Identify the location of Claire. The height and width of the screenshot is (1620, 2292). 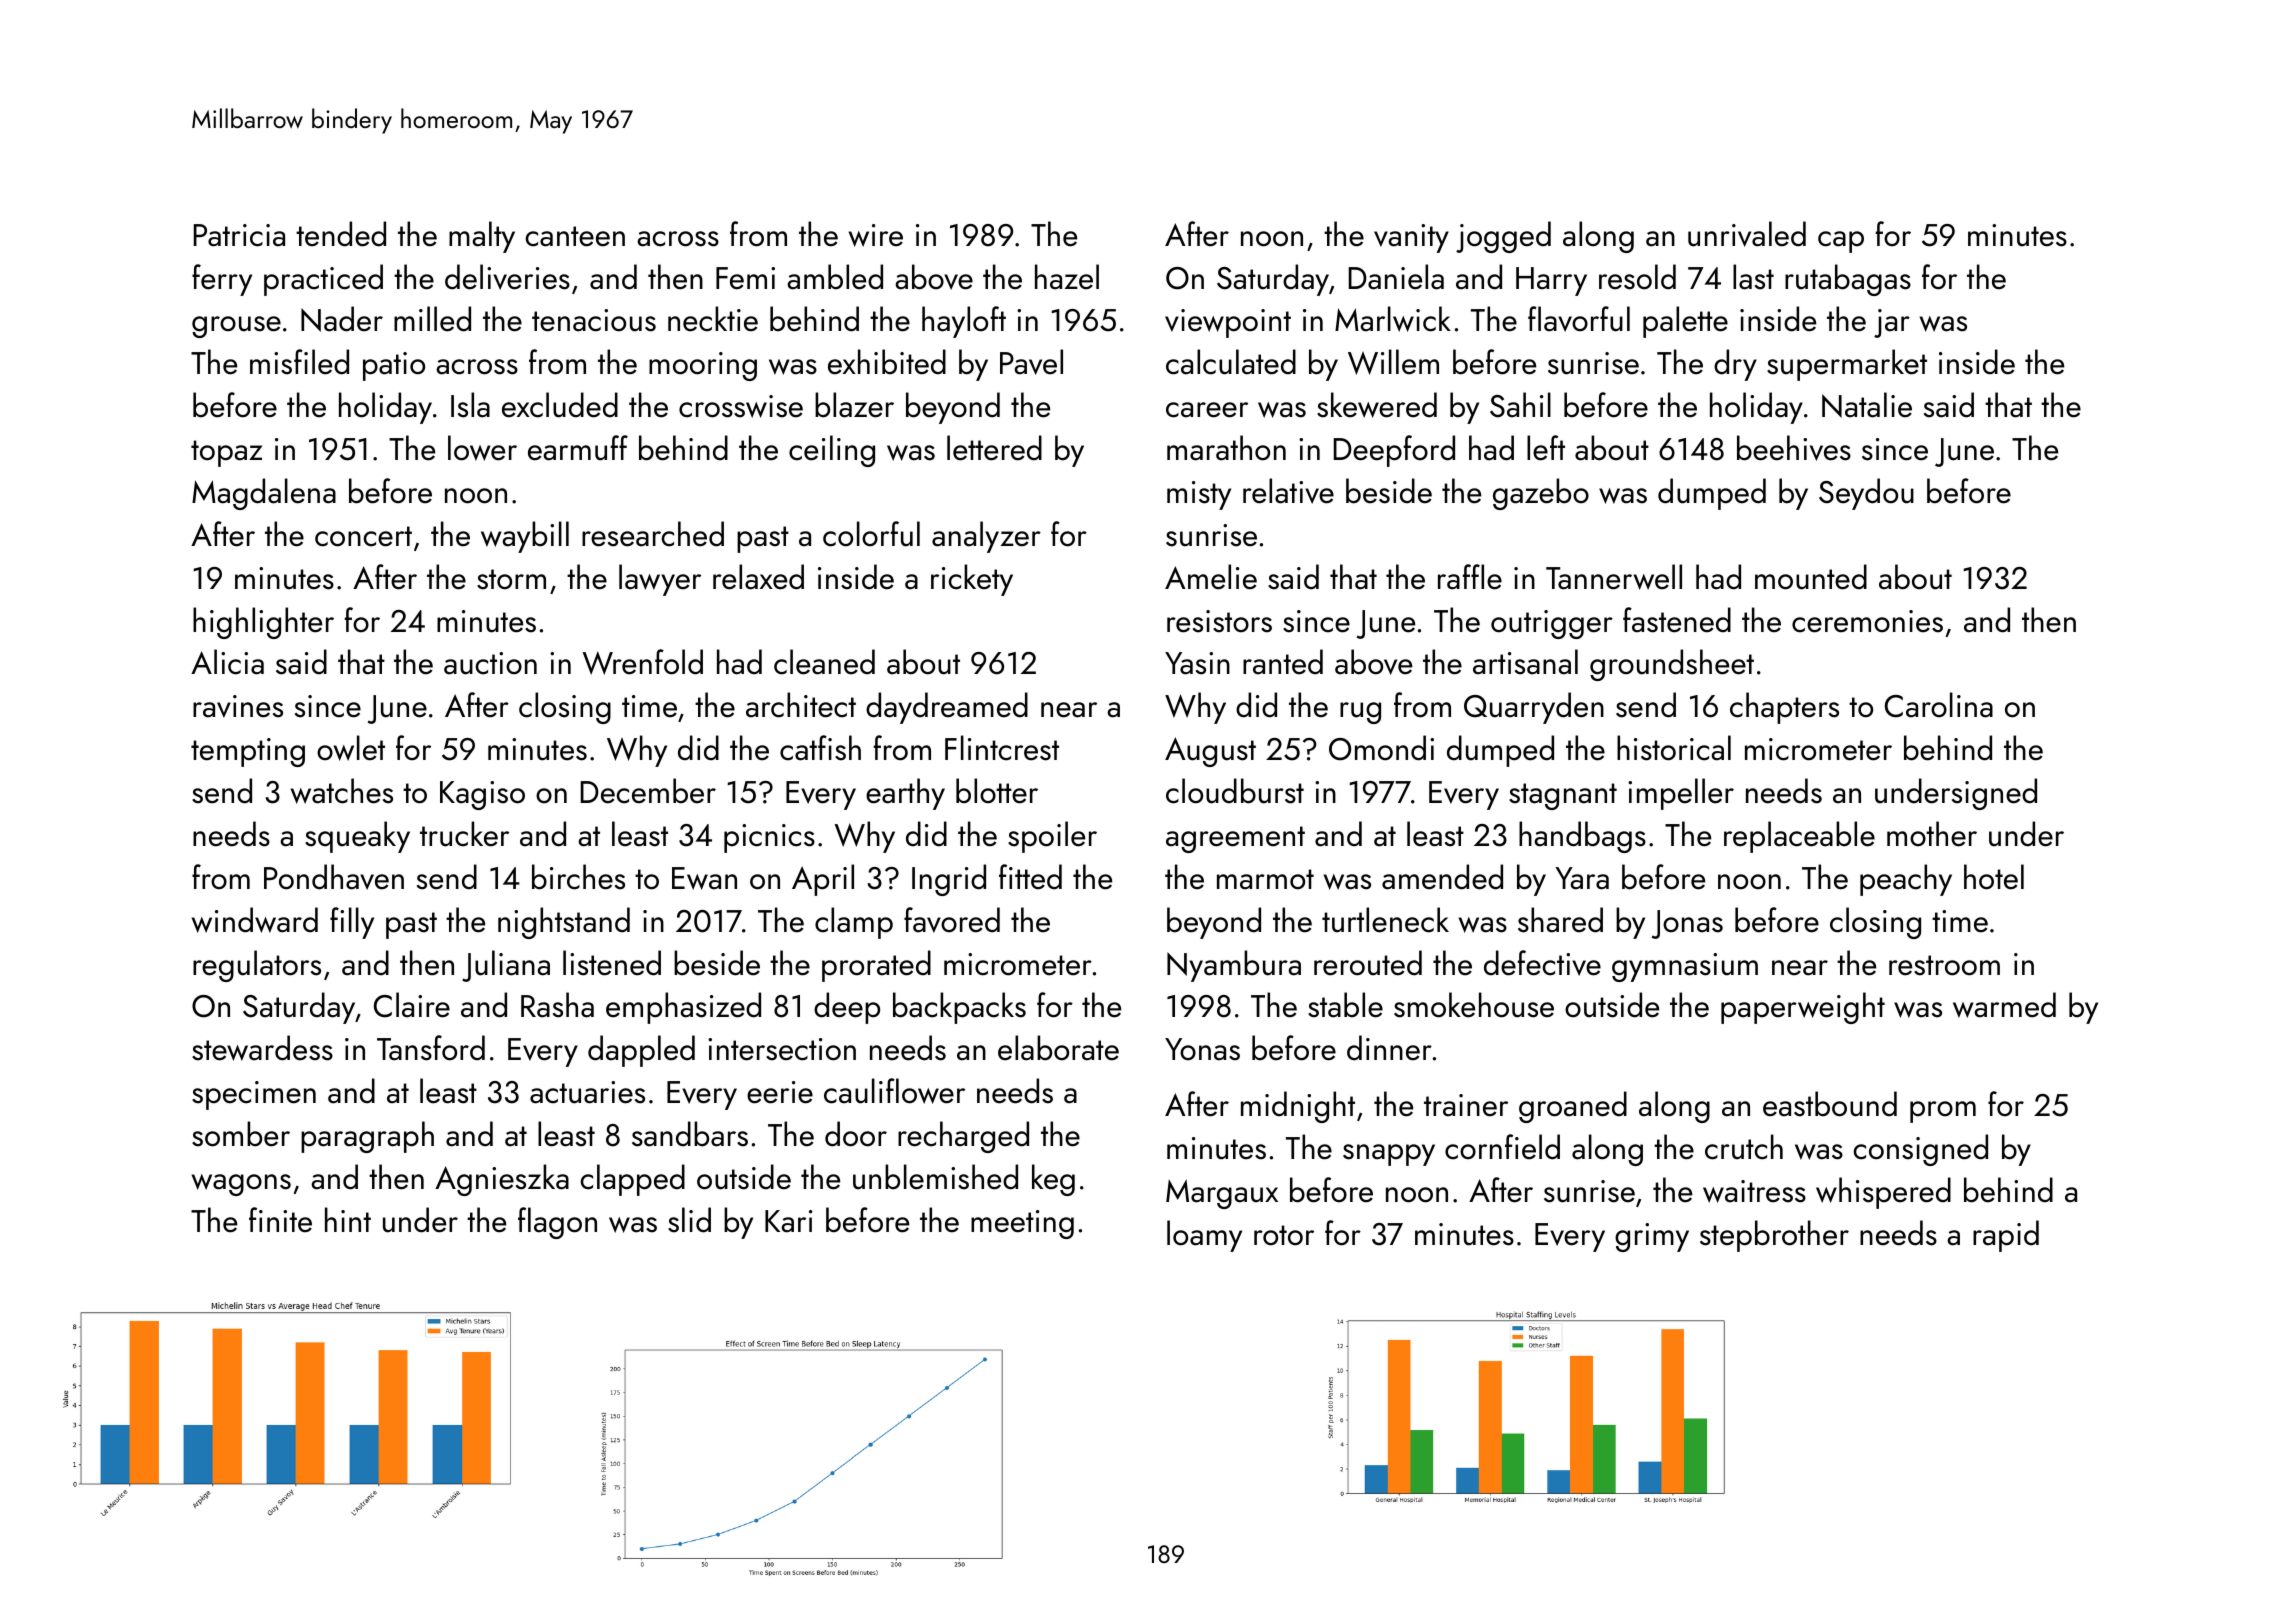
(412, 1005).
